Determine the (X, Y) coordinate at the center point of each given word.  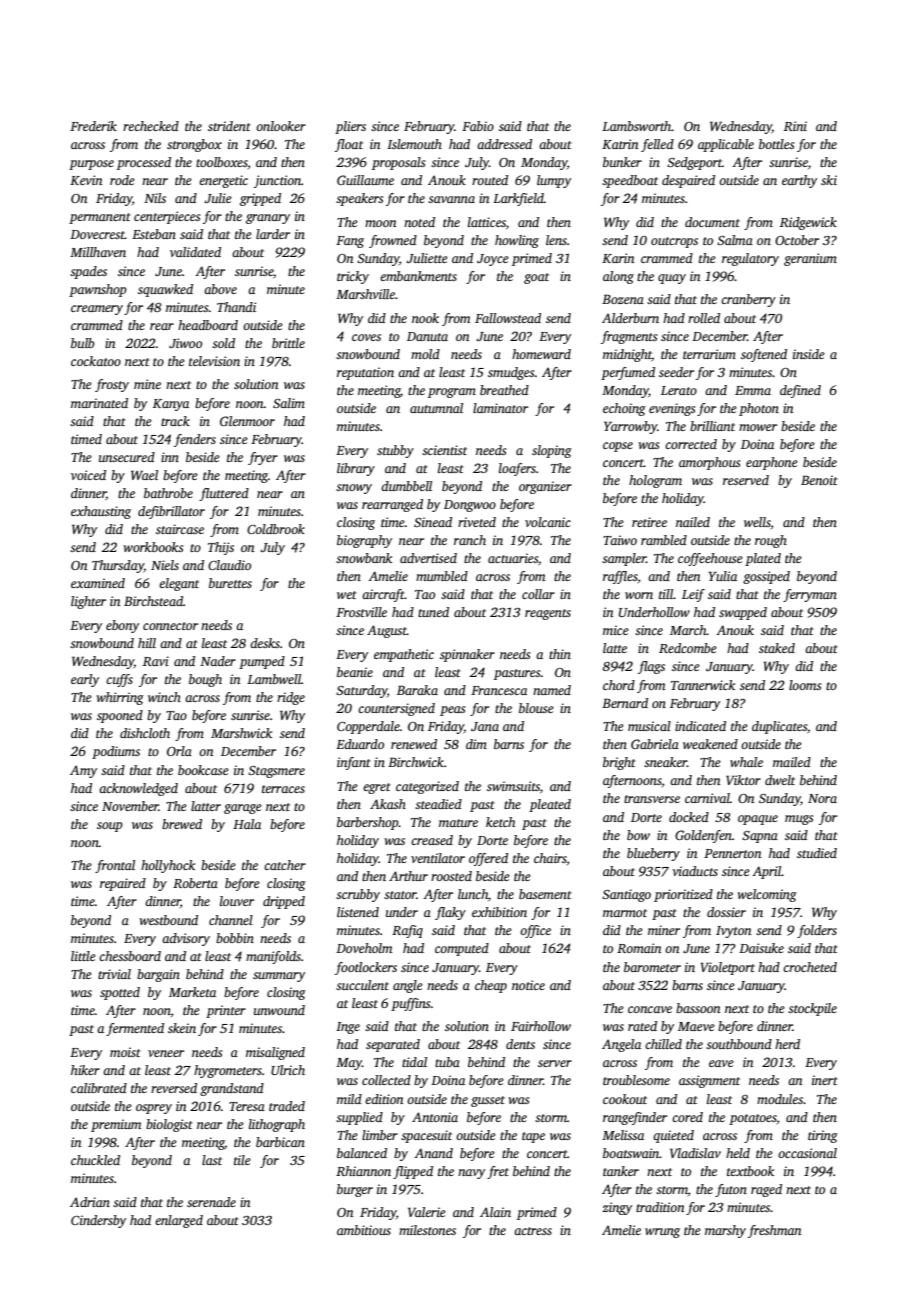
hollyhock (168, 866)
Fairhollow (541, 1026)
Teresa (247, 1106)
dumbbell (406, 486)
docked (689, 817)
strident (229, 126)
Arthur (408, 876)
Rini (795, 126)
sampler (624, 559)
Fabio (478, 126)
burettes (230, 583)
